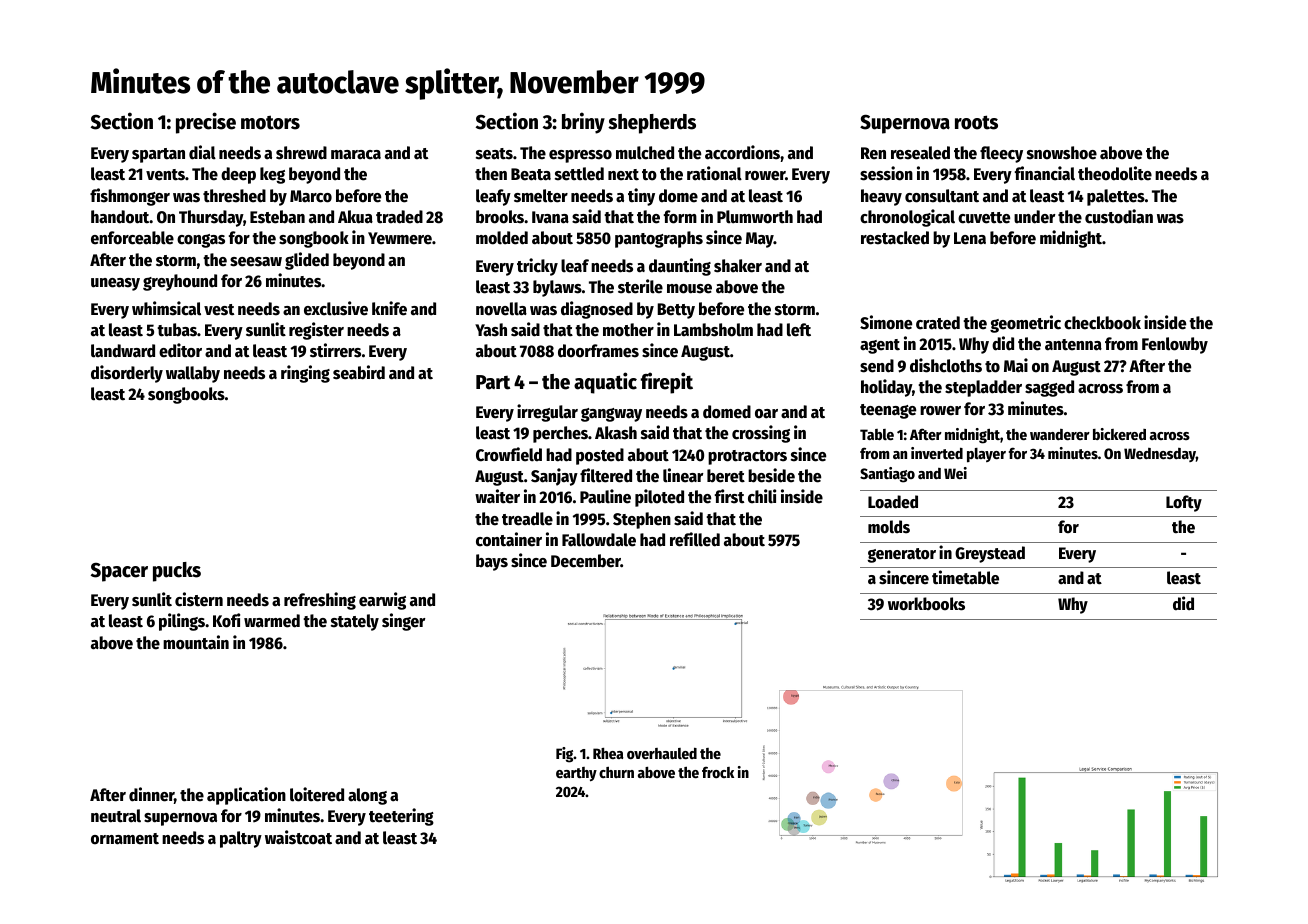 This screenshot has width=1308, height=924. What do you see at coordinates (298, 837) in the screenshot?
I see `waistcoat` at bounding box center [298, 837].
